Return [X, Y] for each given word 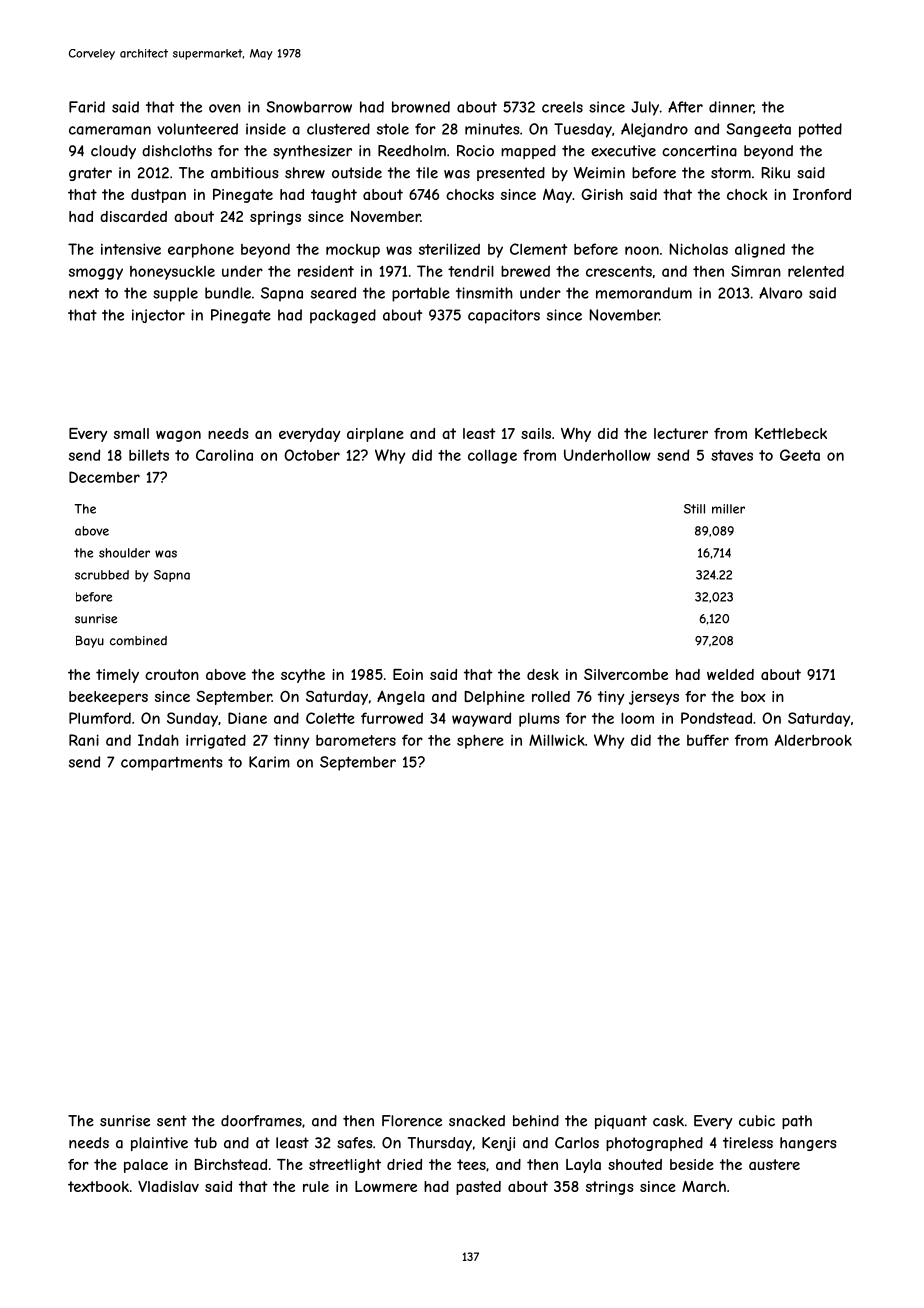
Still [694, 509]
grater [90, 174]
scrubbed [102, 575]
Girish [602, 194]
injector [158, 316]
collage [492, 456]
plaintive [159, 1144]
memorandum [644, 293]
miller [728, 509]
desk [543, 674]
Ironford [822, 194]
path [797, 1122]
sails [536, 433]
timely [117, 676]
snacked [477, 1121]
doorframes [261, 1121]
